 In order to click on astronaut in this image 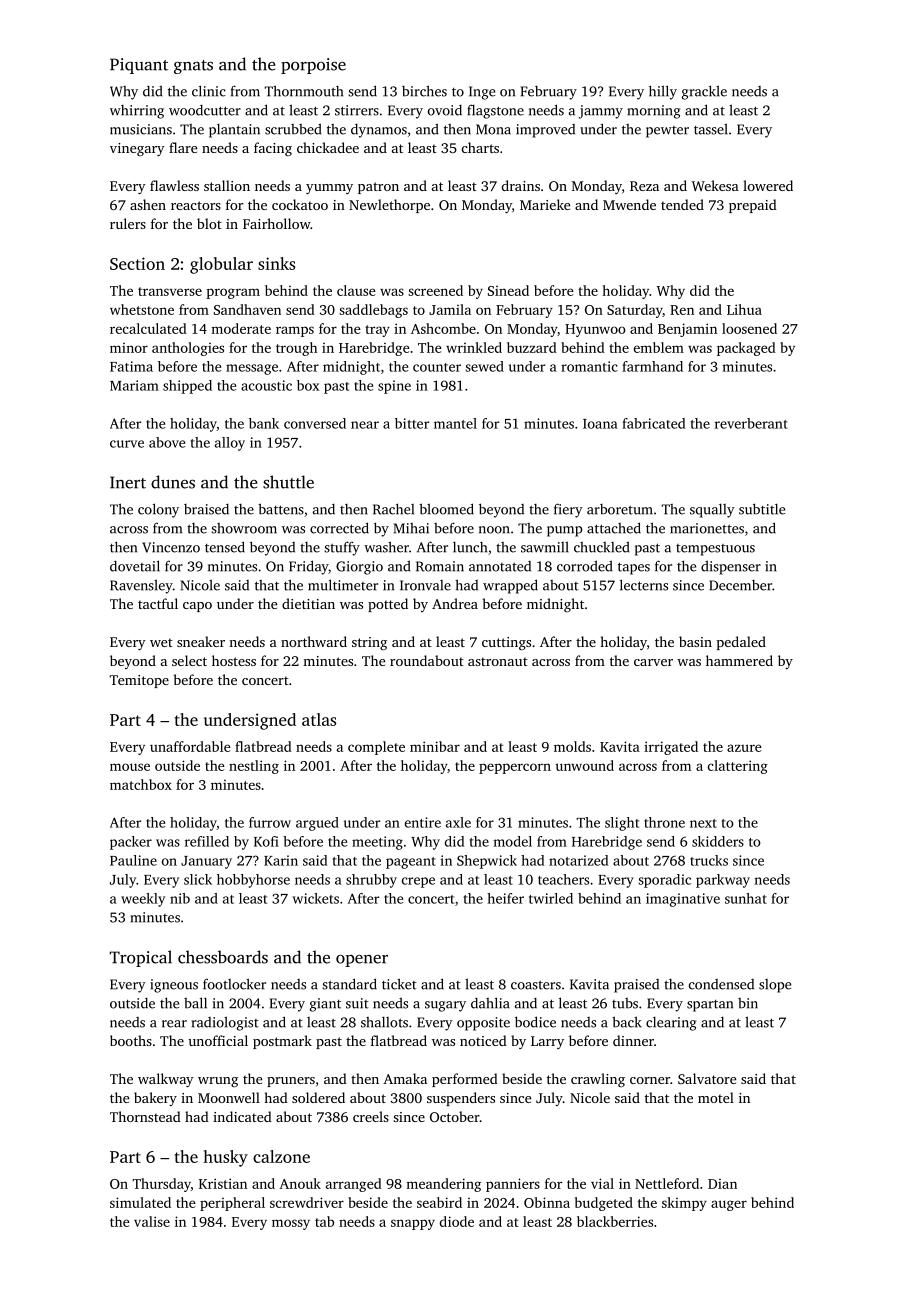, I will do `click(498, 661)`.
